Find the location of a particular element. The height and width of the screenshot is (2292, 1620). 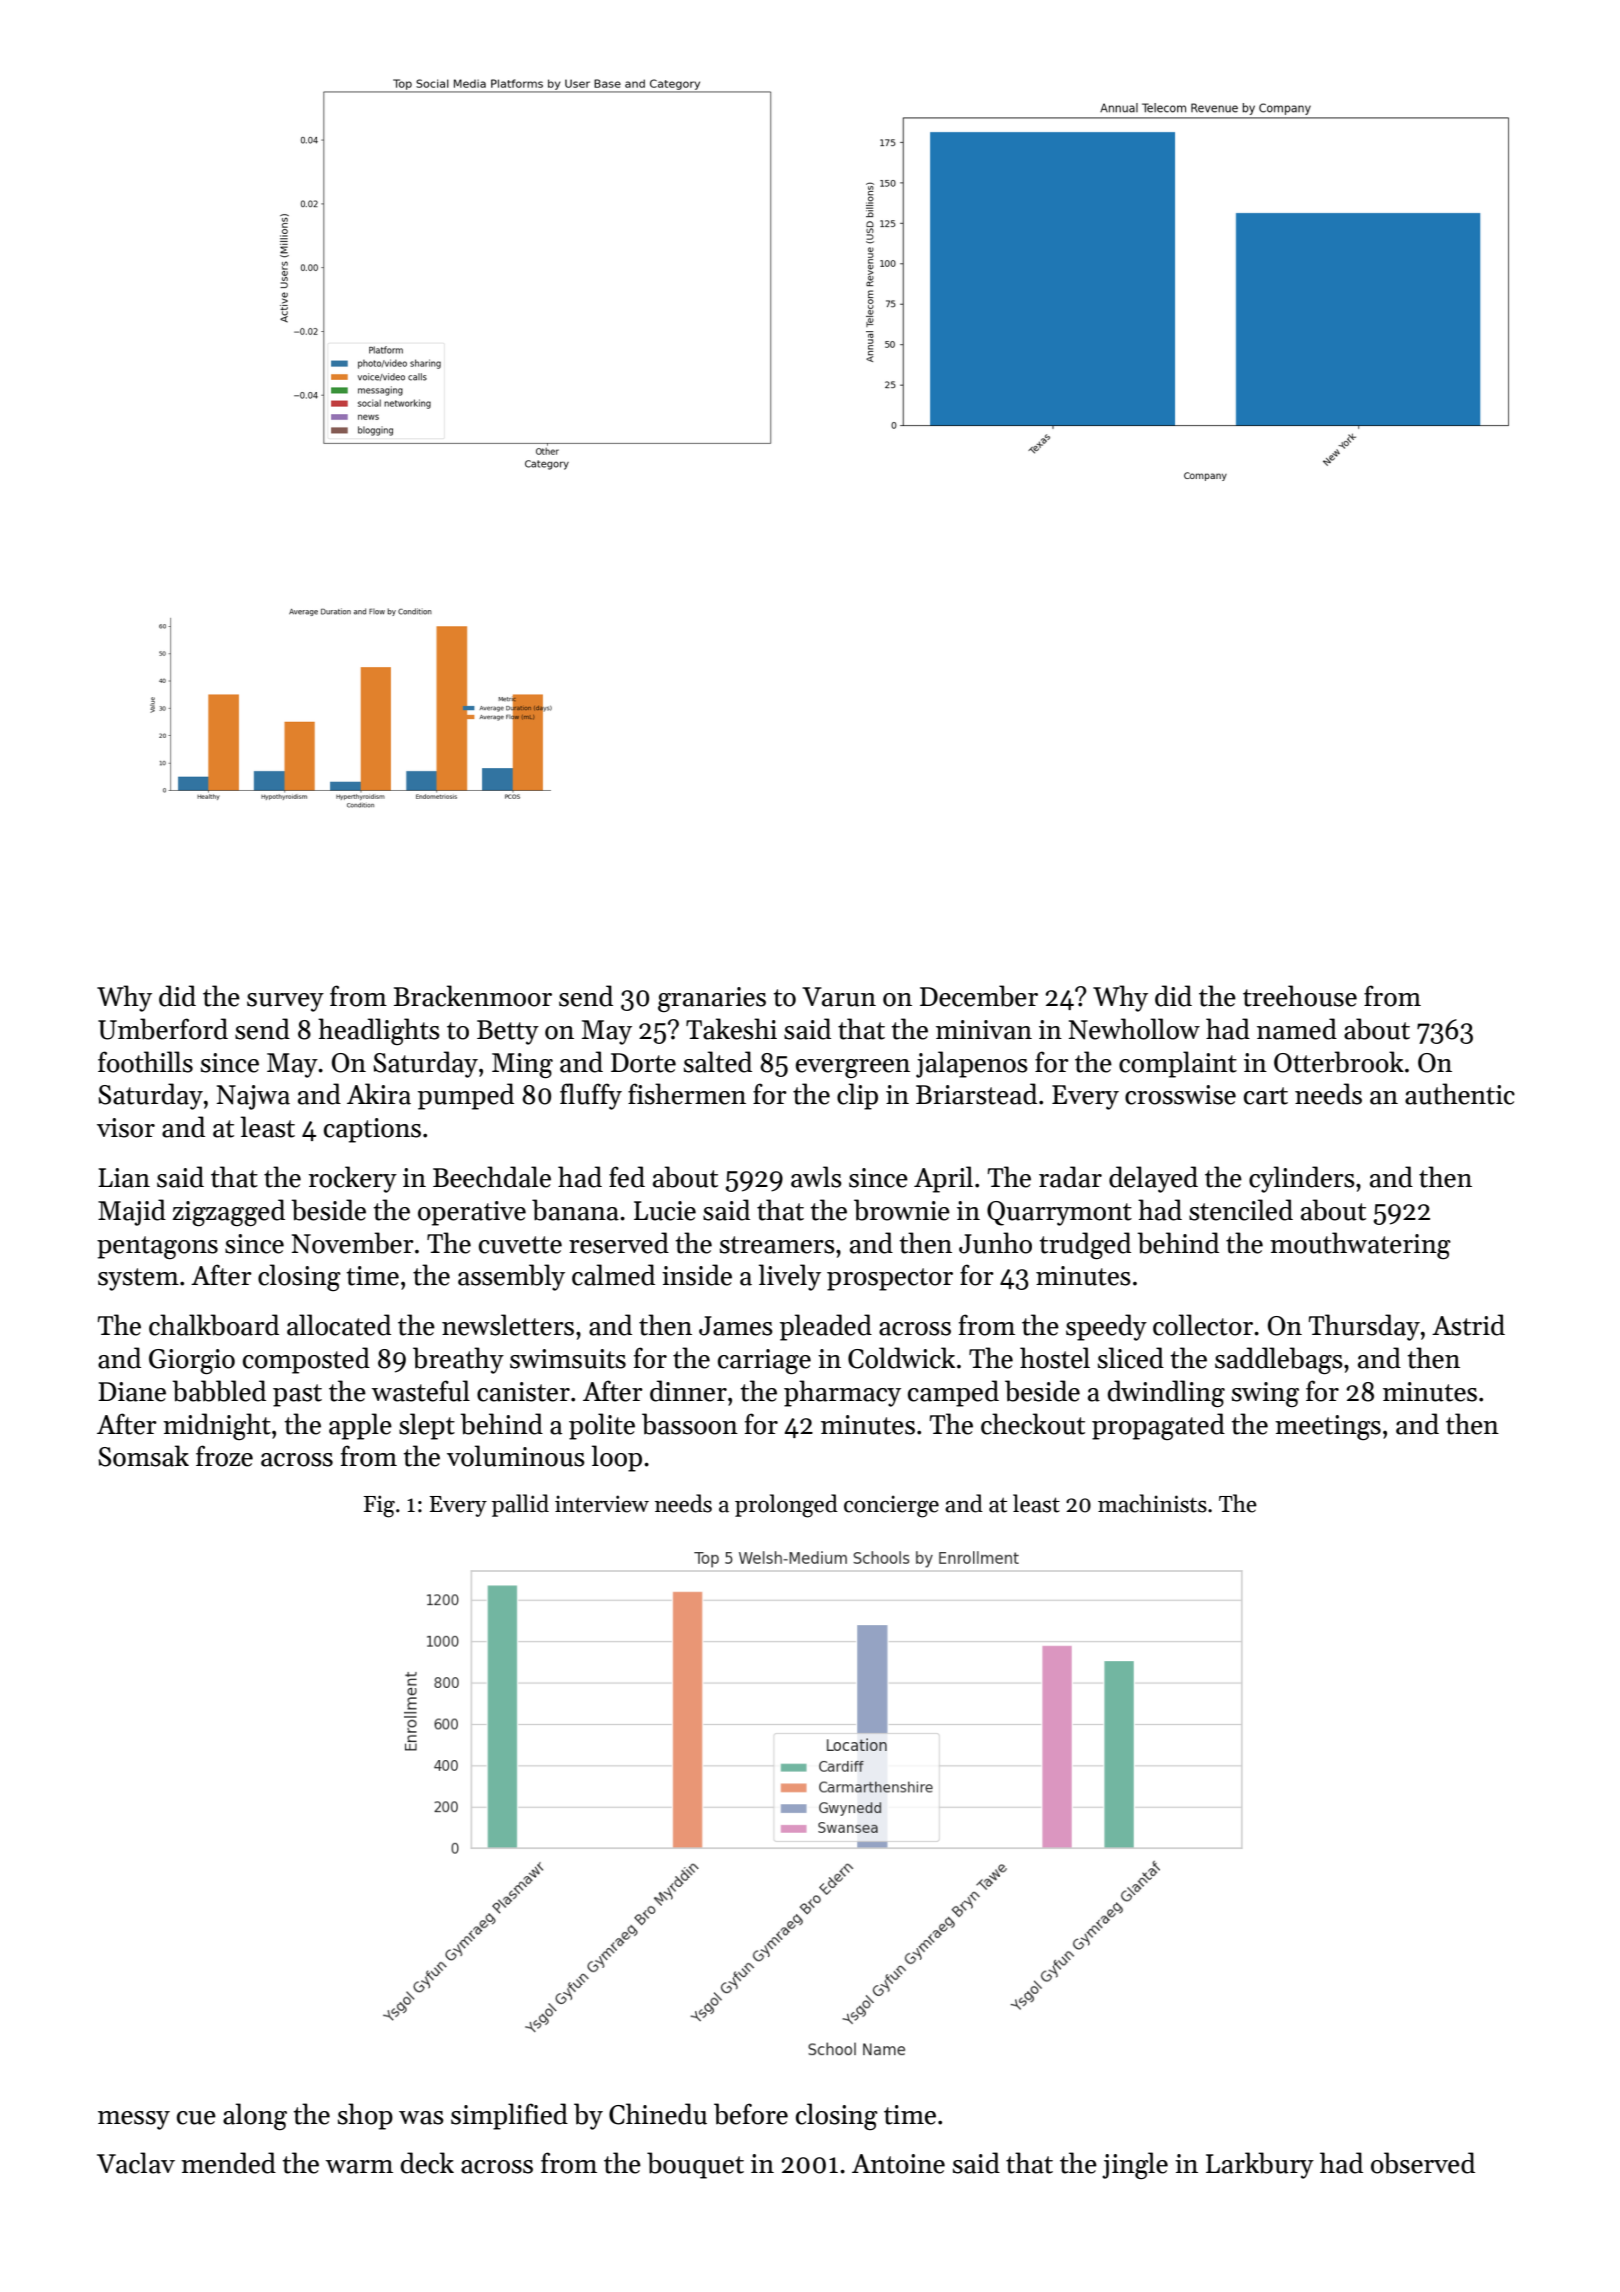

minivan is located at coordinates (984, 1030).
